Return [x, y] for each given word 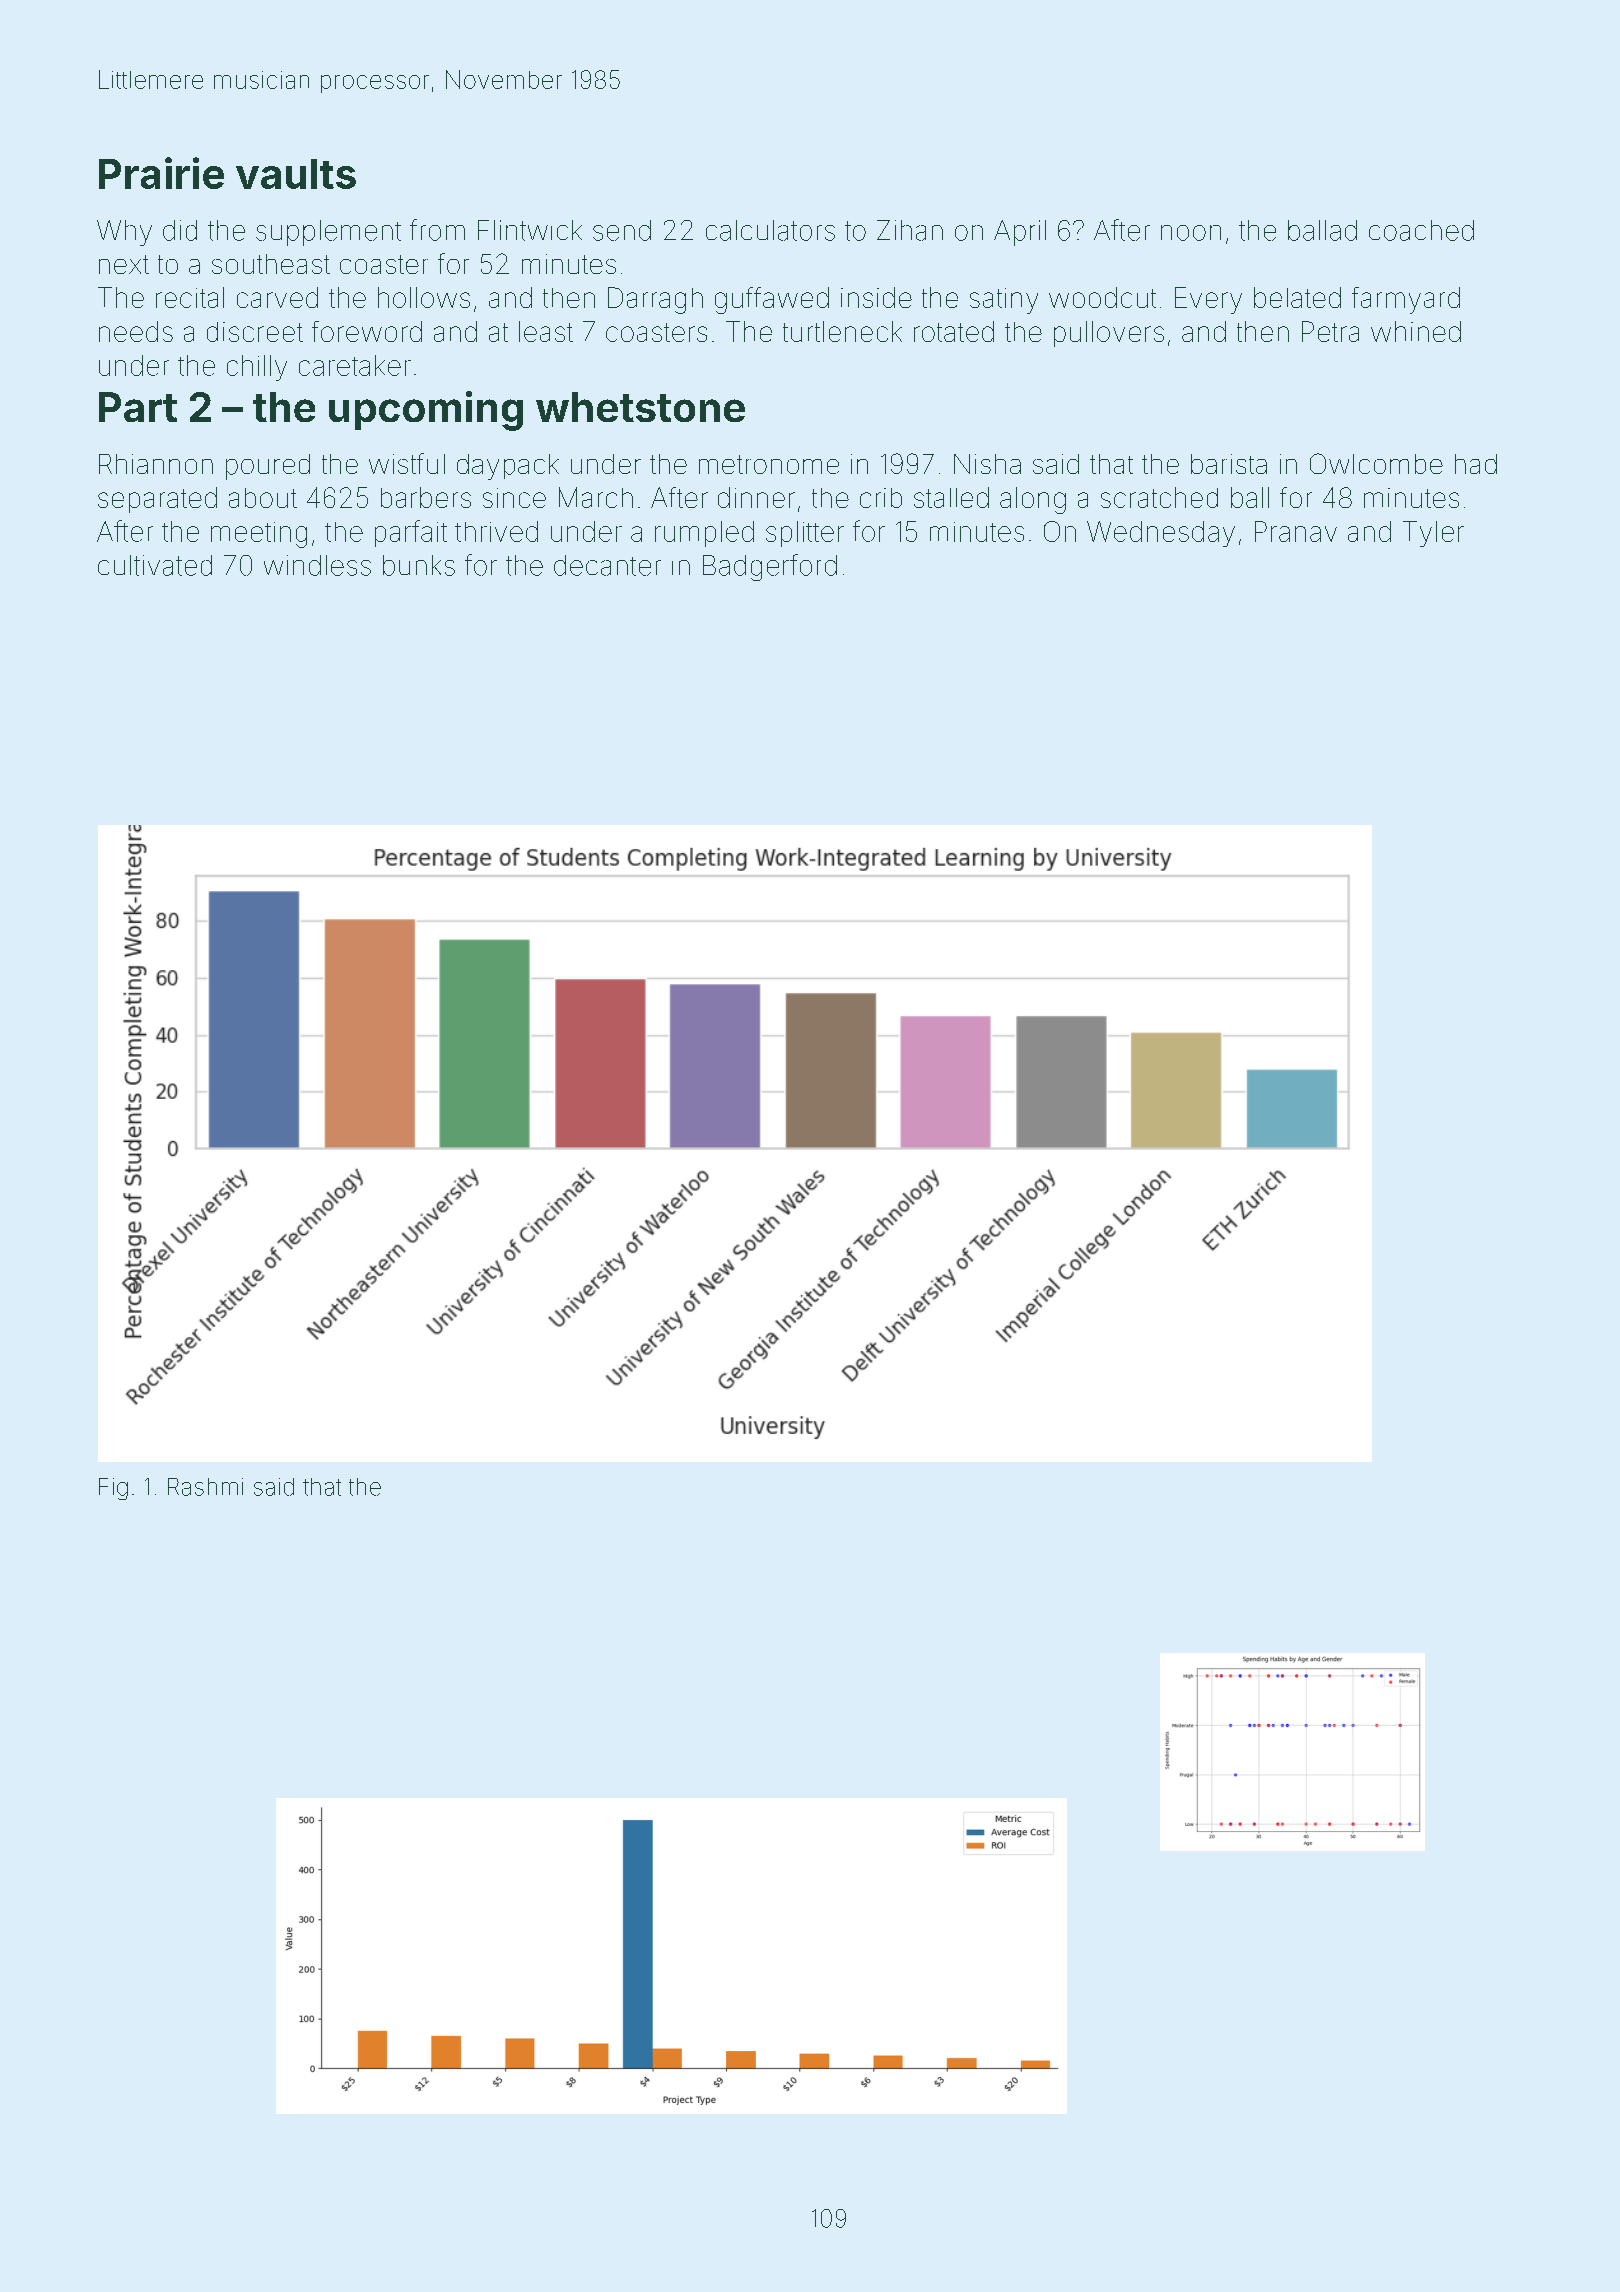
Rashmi [205, 1487]
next [124, 264]
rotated [954, 331]
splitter [805, 534]
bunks [419, 565]
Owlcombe [1376, 463]
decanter [607, 565]
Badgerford [770, 567]
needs [136, 331]
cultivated [155, 565]
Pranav [1296, 531]
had [1476, 464]
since [514, 498]
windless [317, 565]
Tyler [1433, 534]
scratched [1159, 497]
